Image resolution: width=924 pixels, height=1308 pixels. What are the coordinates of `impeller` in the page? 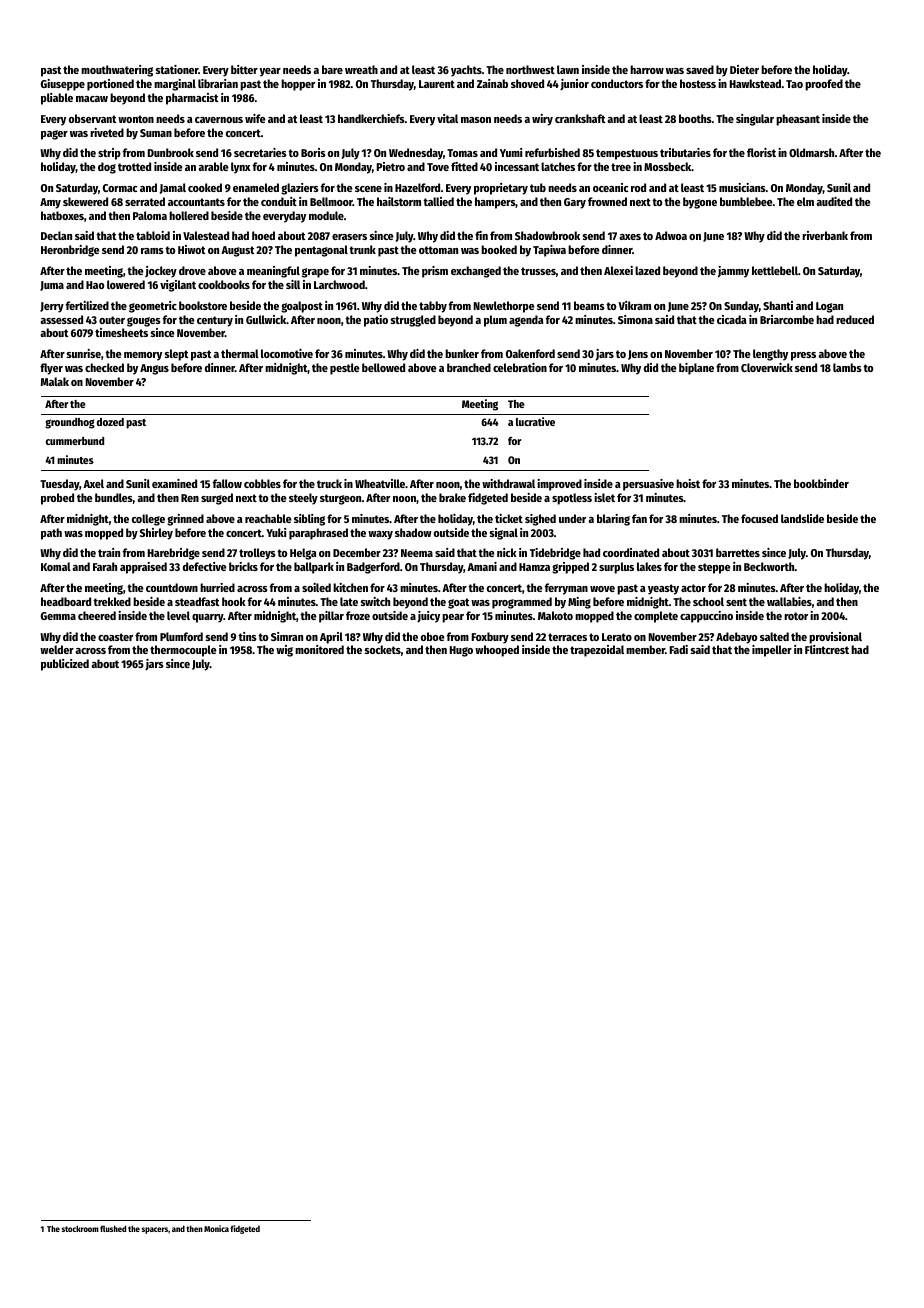 It's located at (772, 651).
